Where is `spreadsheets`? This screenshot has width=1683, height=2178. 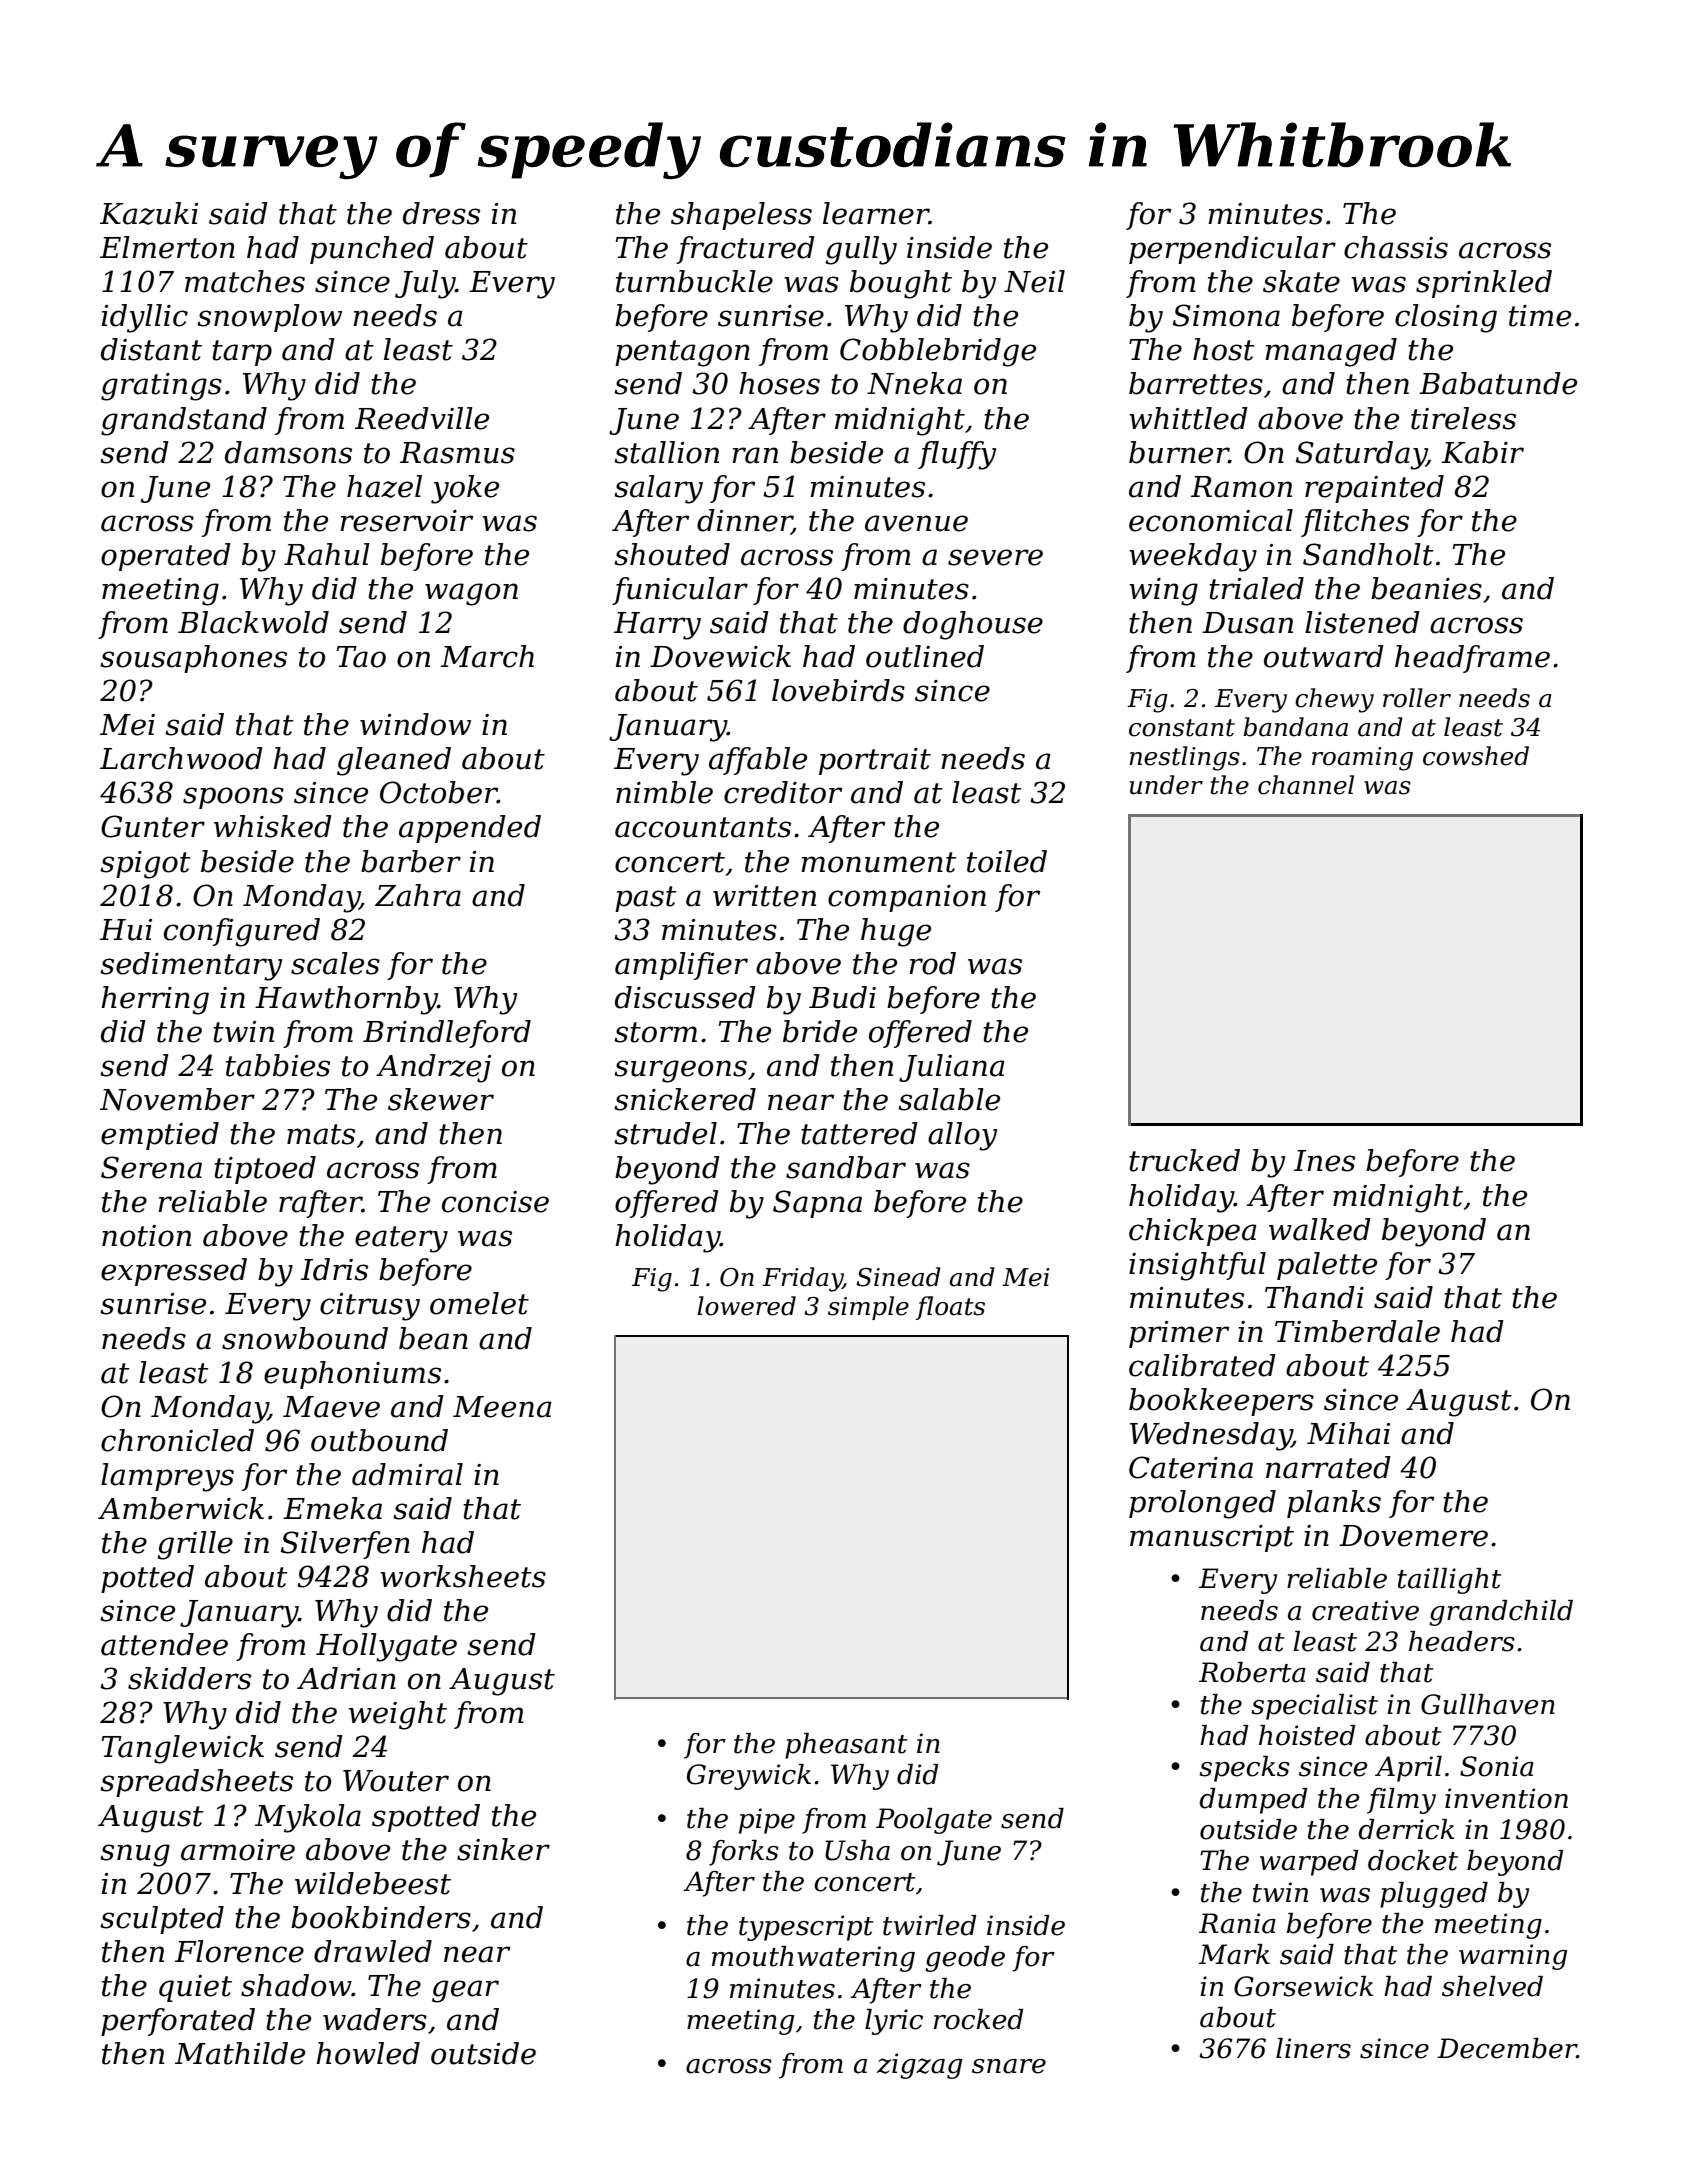
spreadsheets is located at coordinates (196, 1783).
